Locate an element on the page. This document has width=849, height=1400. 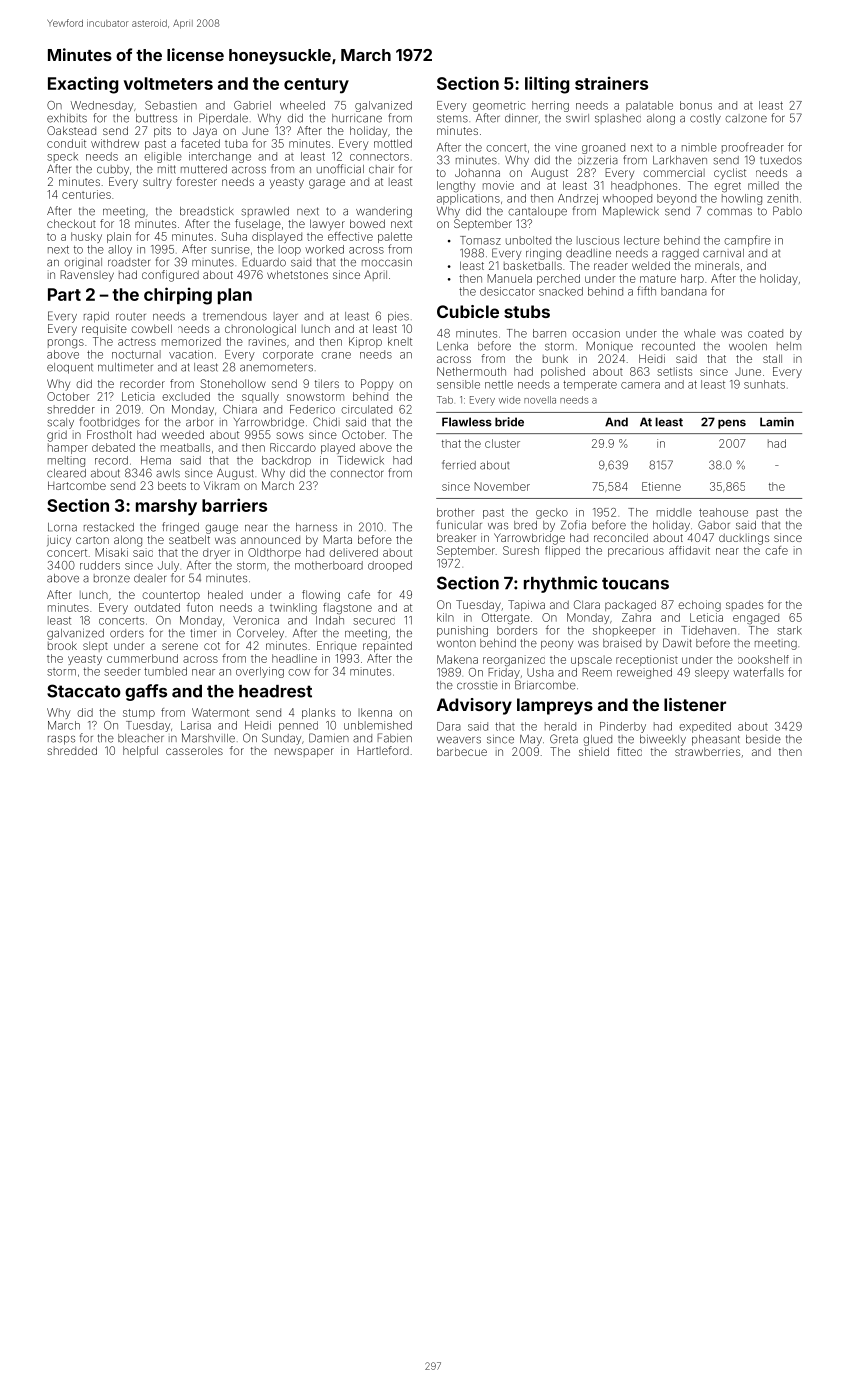
strainers is located at coordinates (611, 83).
